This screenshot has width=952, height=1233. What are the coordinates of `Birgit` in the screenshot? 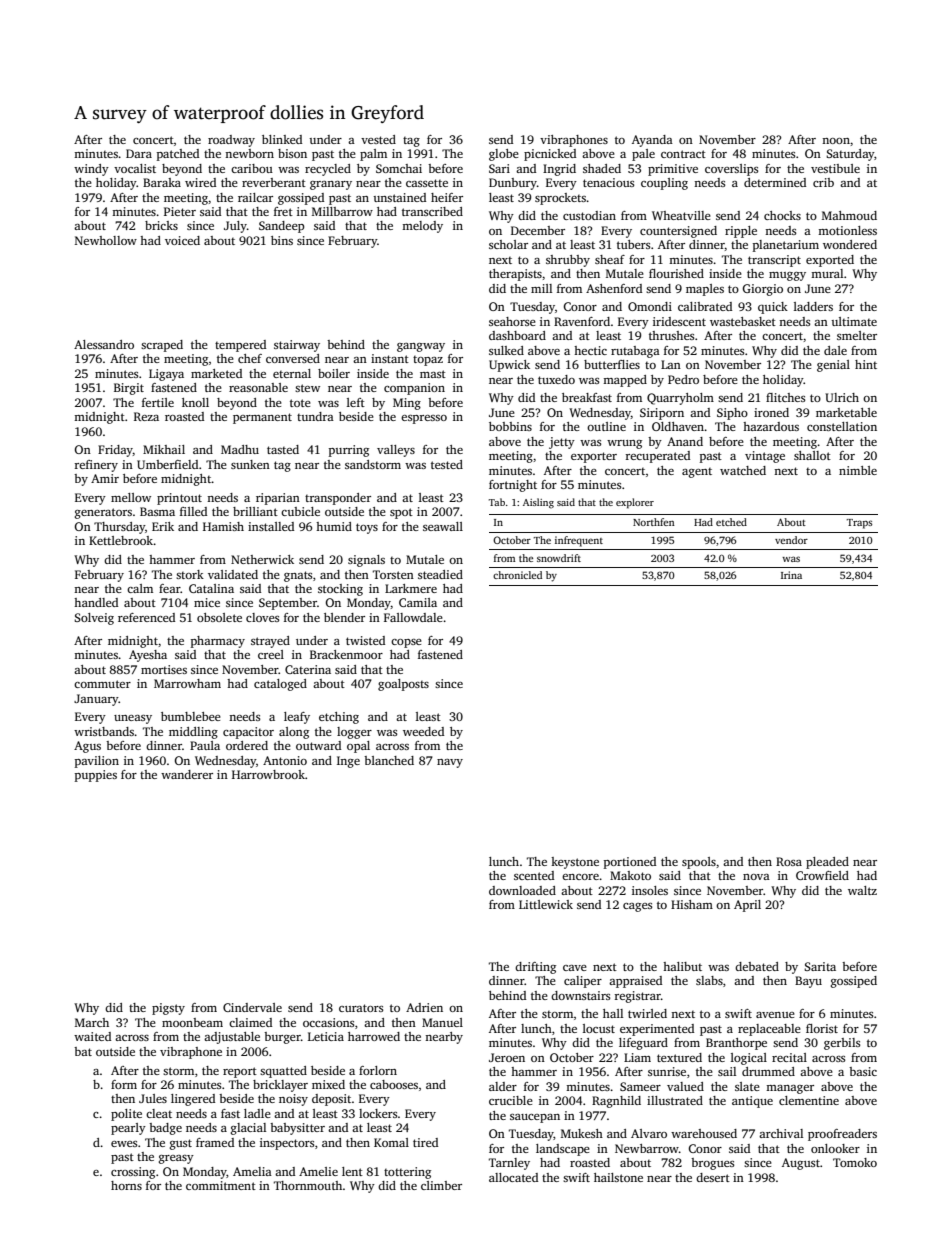 It's located at (129, 389).
